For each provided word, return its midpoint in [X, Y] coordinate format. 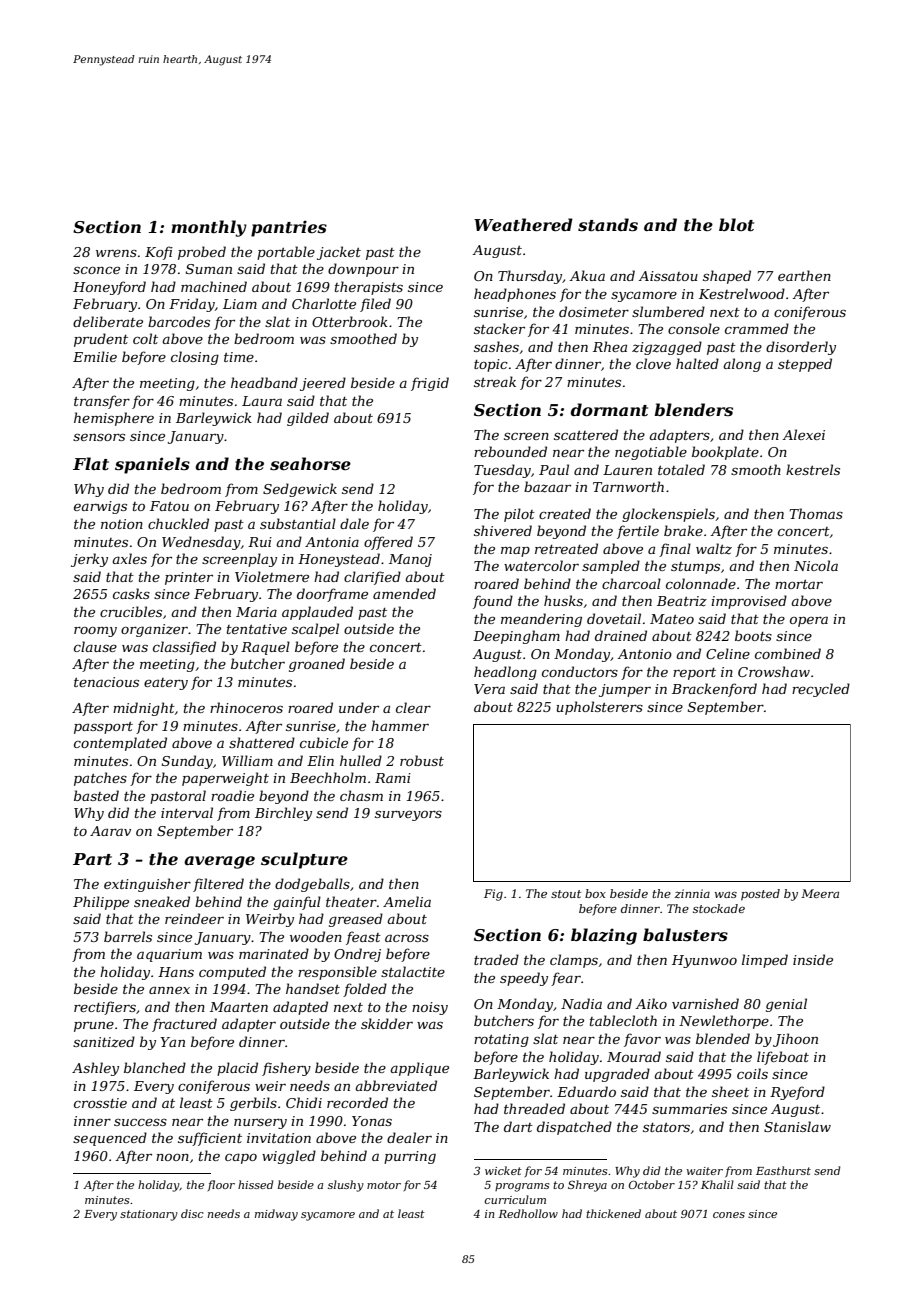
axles [129, 558]
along [742, 365]
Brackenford [714, 690]
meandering [541, 620]
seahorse [310, 463]
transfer [102, 402]
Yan [173, 1042]
